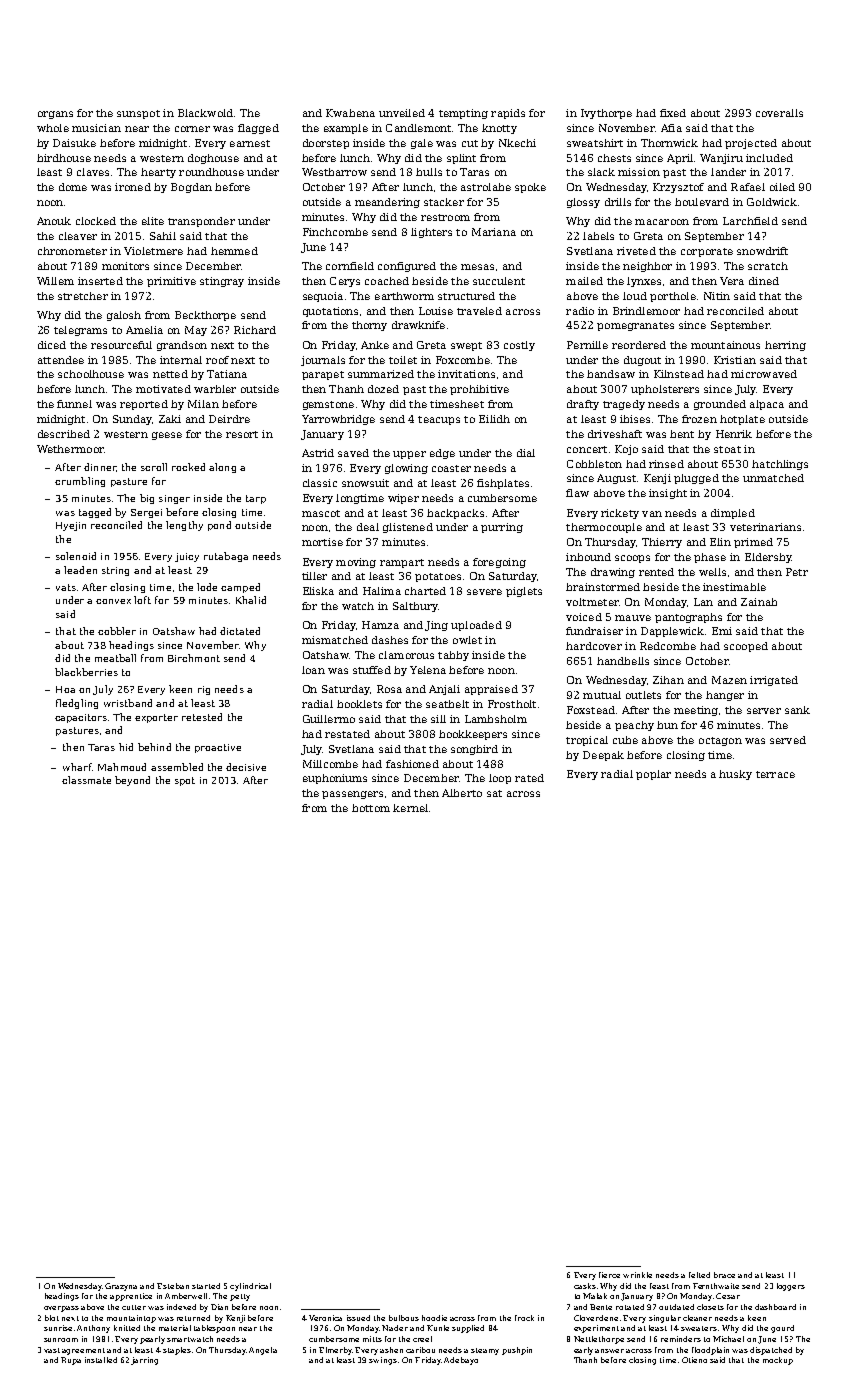 This document has height=1400, width=849. What do you see at coordinates (699, 1275) in the document?
I see `felted` at bounding box center [699, 1275].
